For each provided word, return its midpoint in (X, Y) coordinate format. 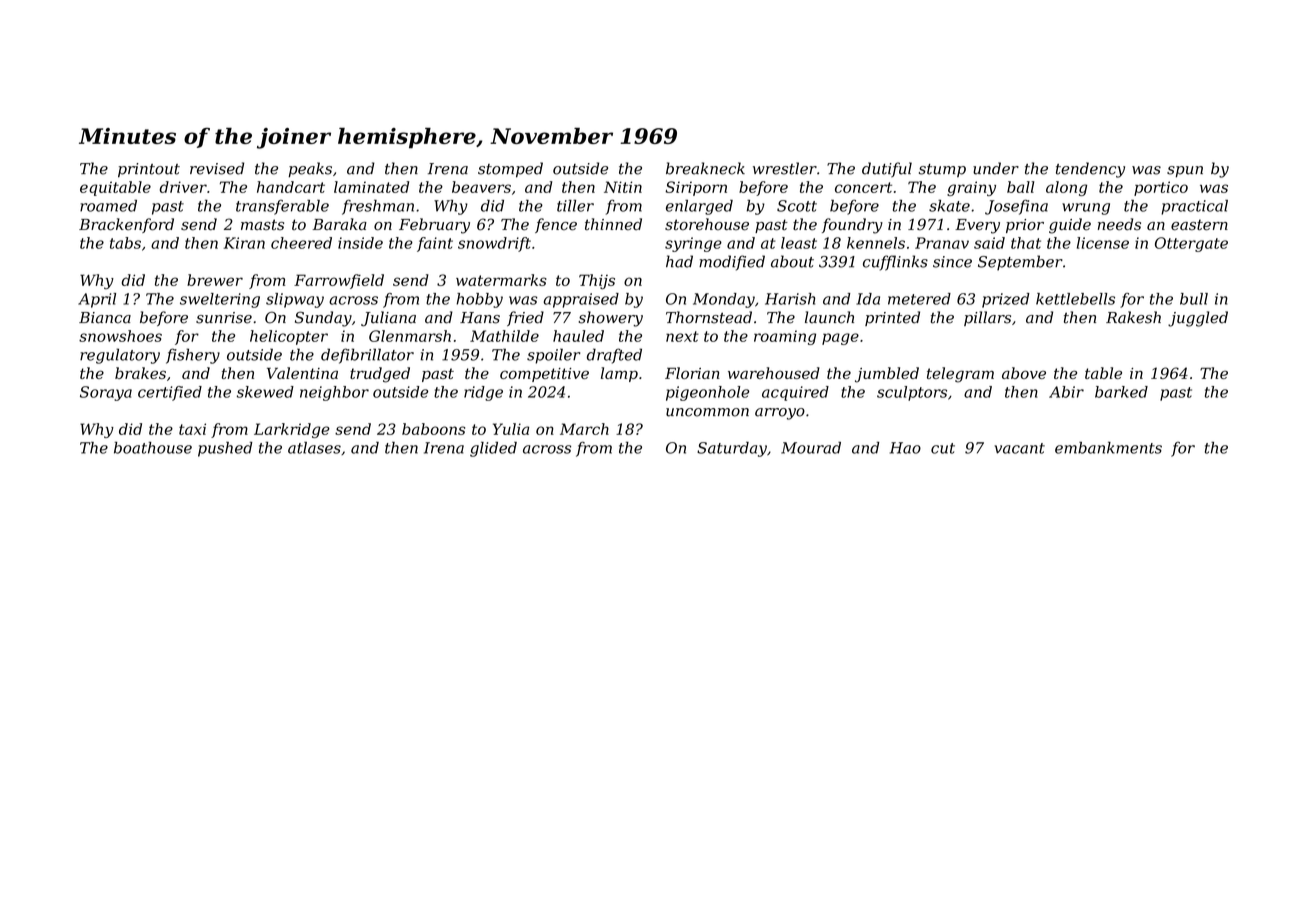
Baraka (340, 224)
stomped (510, 170)
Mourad (811, 448)
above (1024, 373)
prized (1006, 300)
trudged (380, 375)
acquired (795, 393)
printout (149, 170)
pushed (225, 449)
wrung (1086, 209)
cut (943, 448)
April (97, 300)
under (996, 168)
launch (829, 317)
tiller (575, 206)
